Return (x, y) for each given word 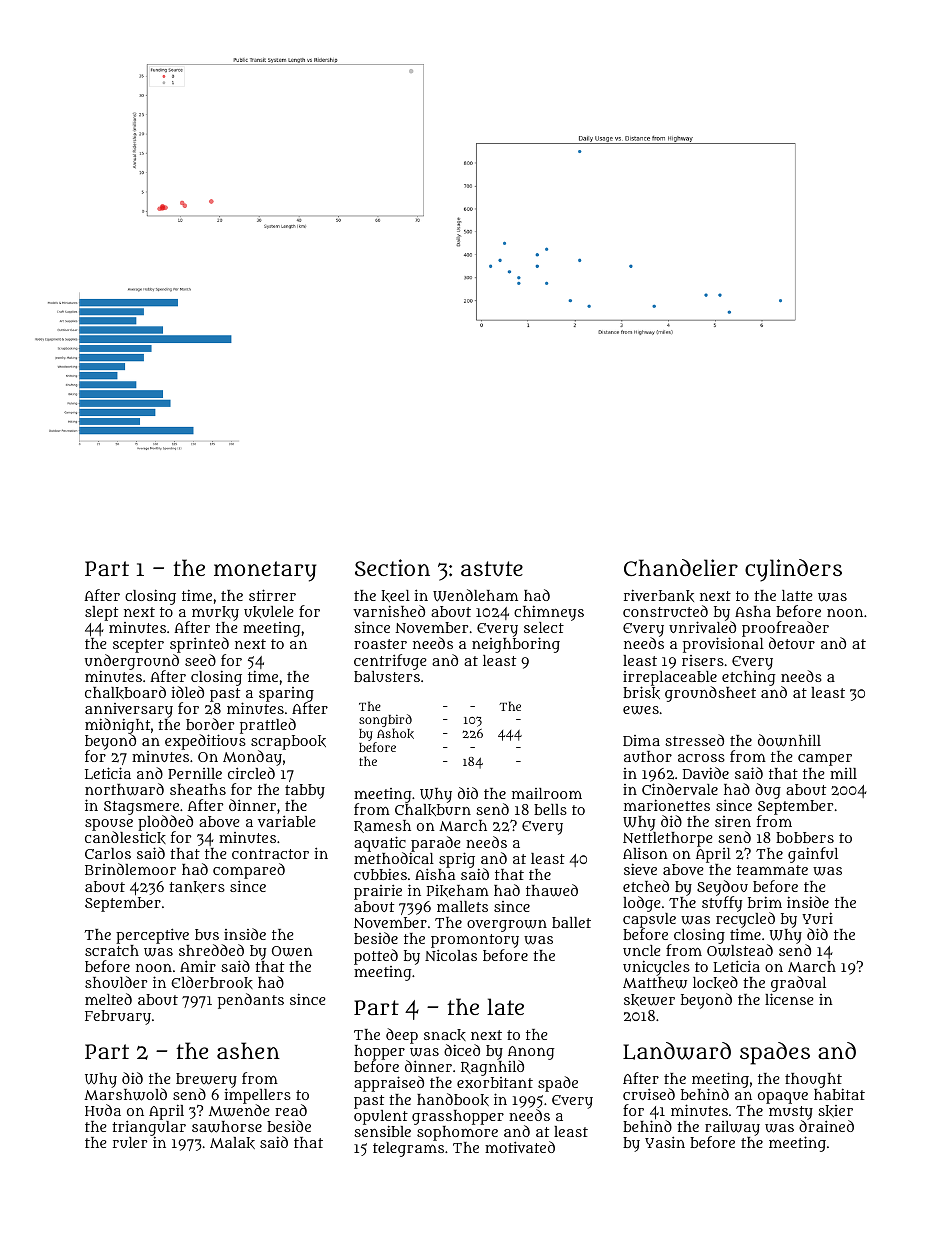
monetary (265, 571)
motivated (520, 1147)
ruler (130, 1142)
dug (768, 791)
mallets (462, 906)
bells (550, 809)
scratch (112, 950)
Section (392, 567)
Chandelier (681, 567)
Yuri (817, 918)
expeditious (205, 742)
